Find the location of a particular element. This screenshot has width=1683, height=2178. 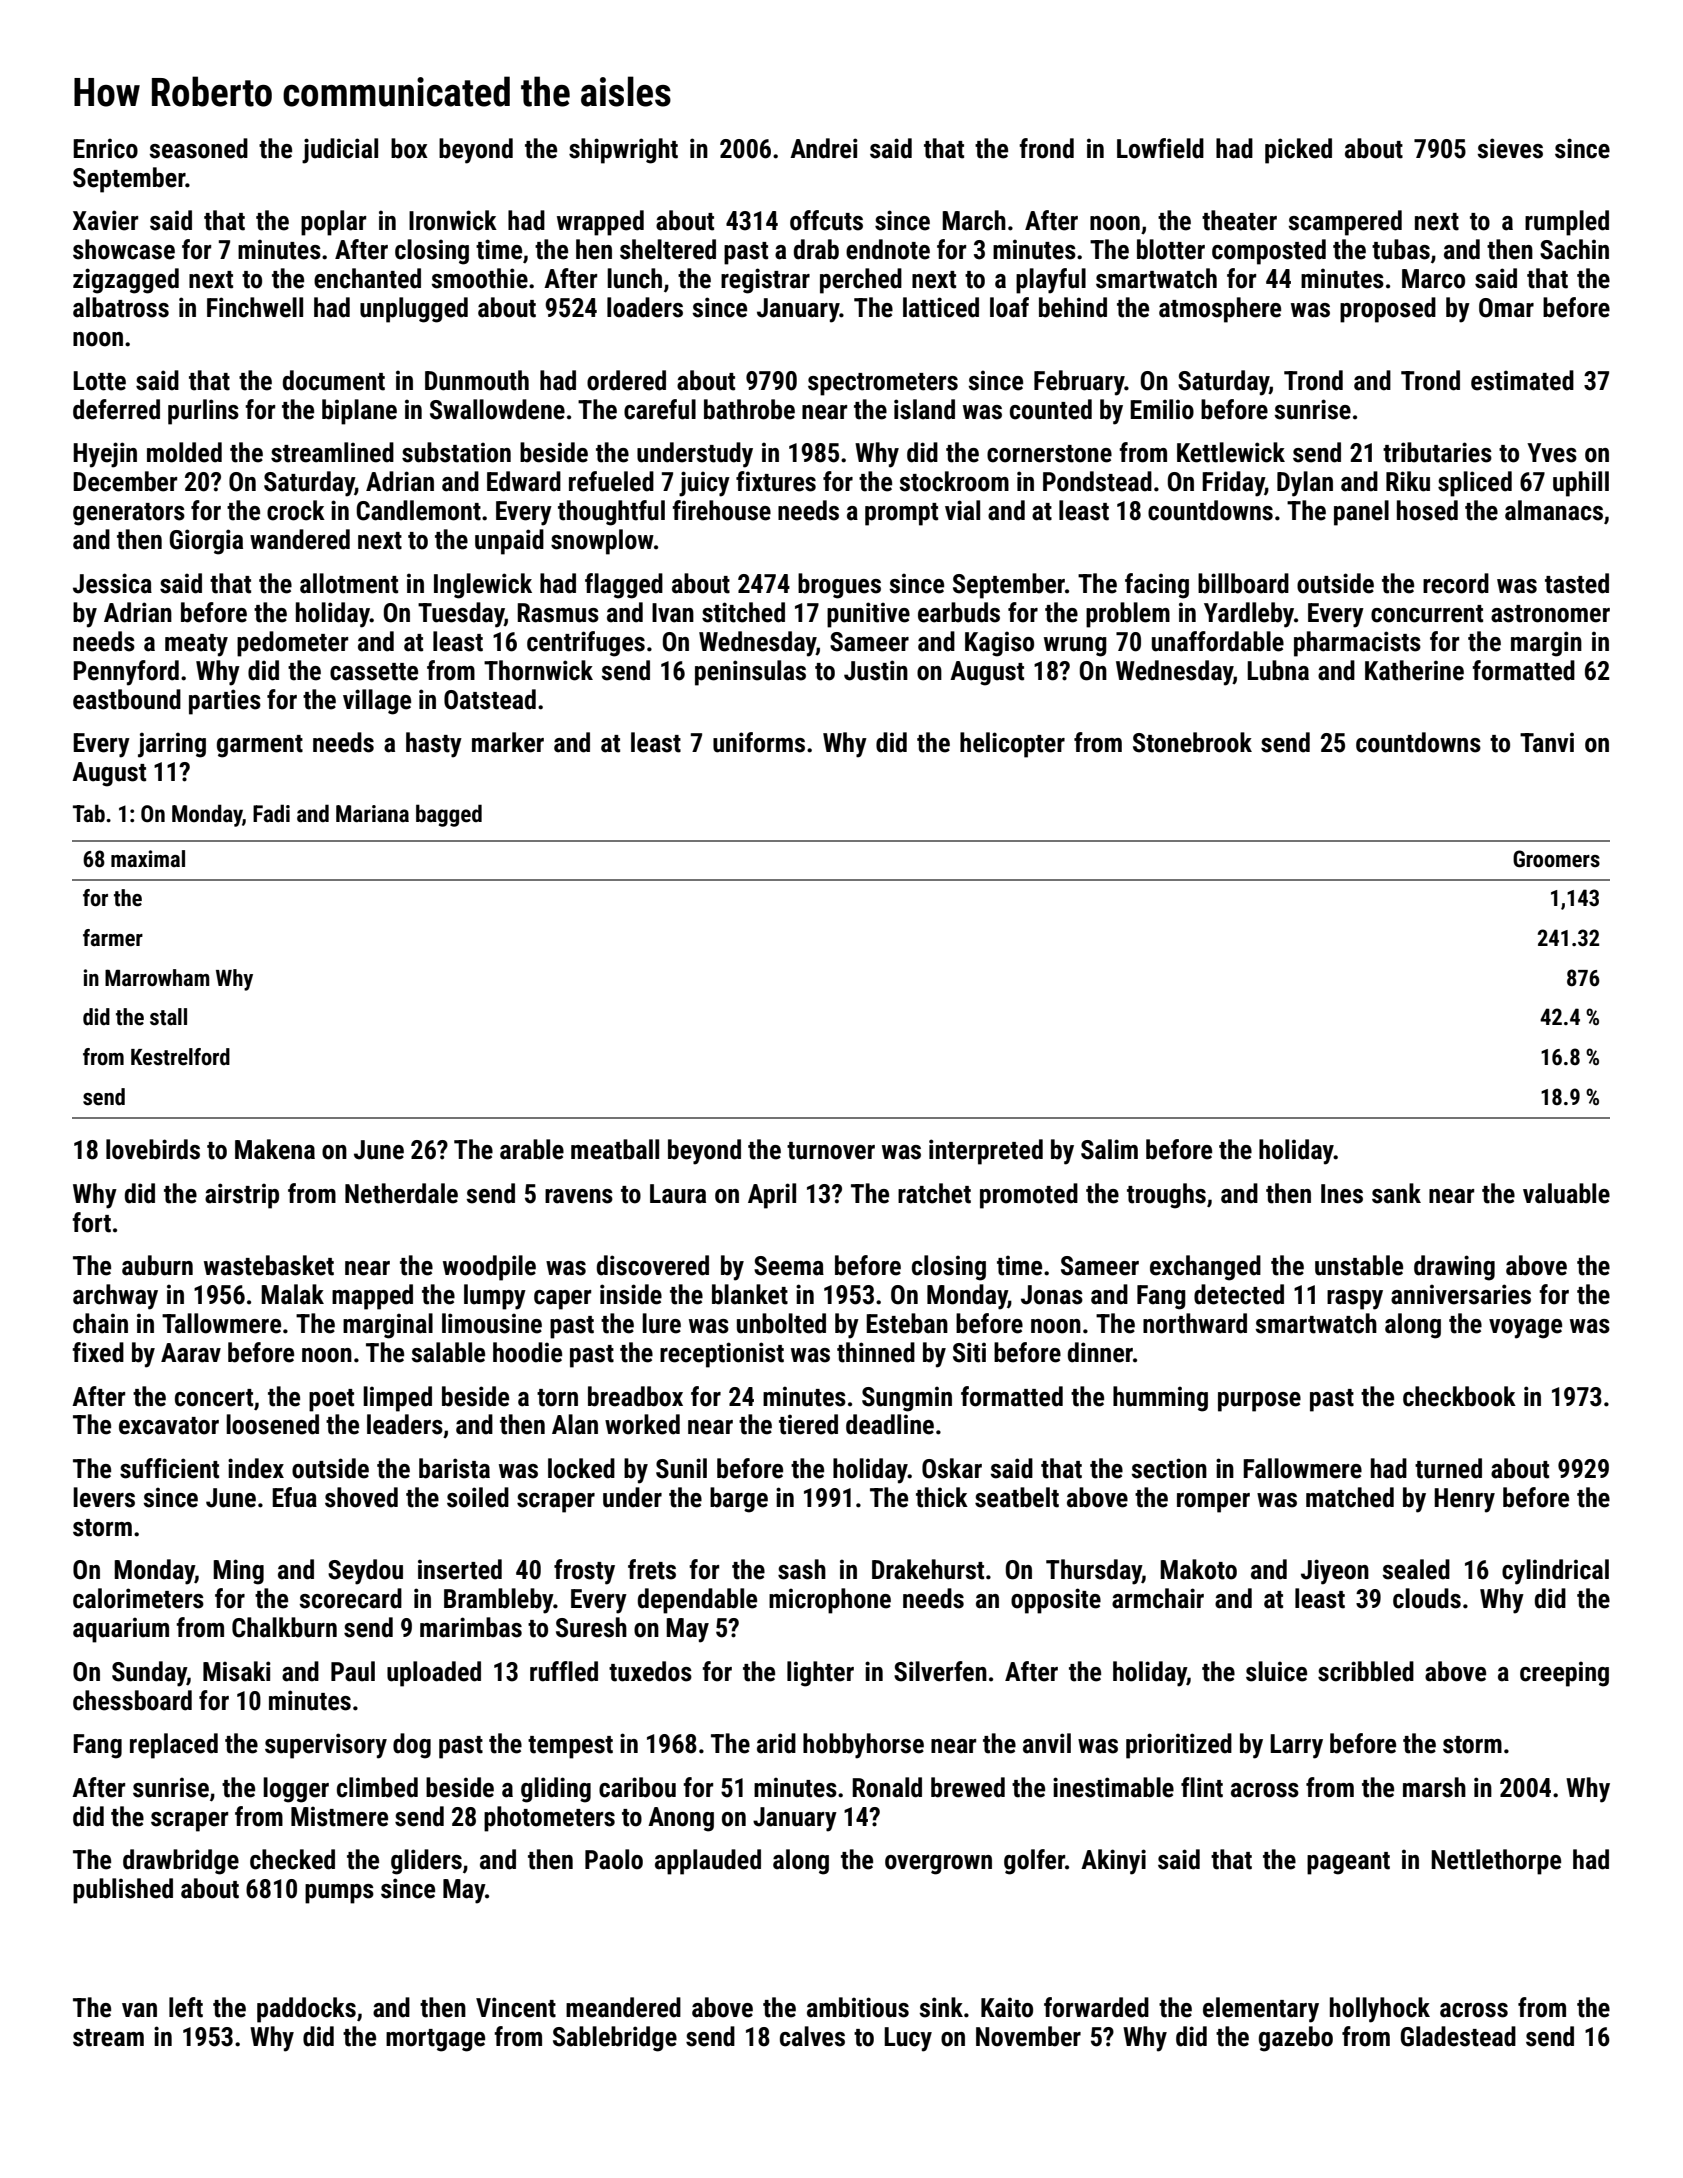

gliders is located at coordinates (426, 1862).
